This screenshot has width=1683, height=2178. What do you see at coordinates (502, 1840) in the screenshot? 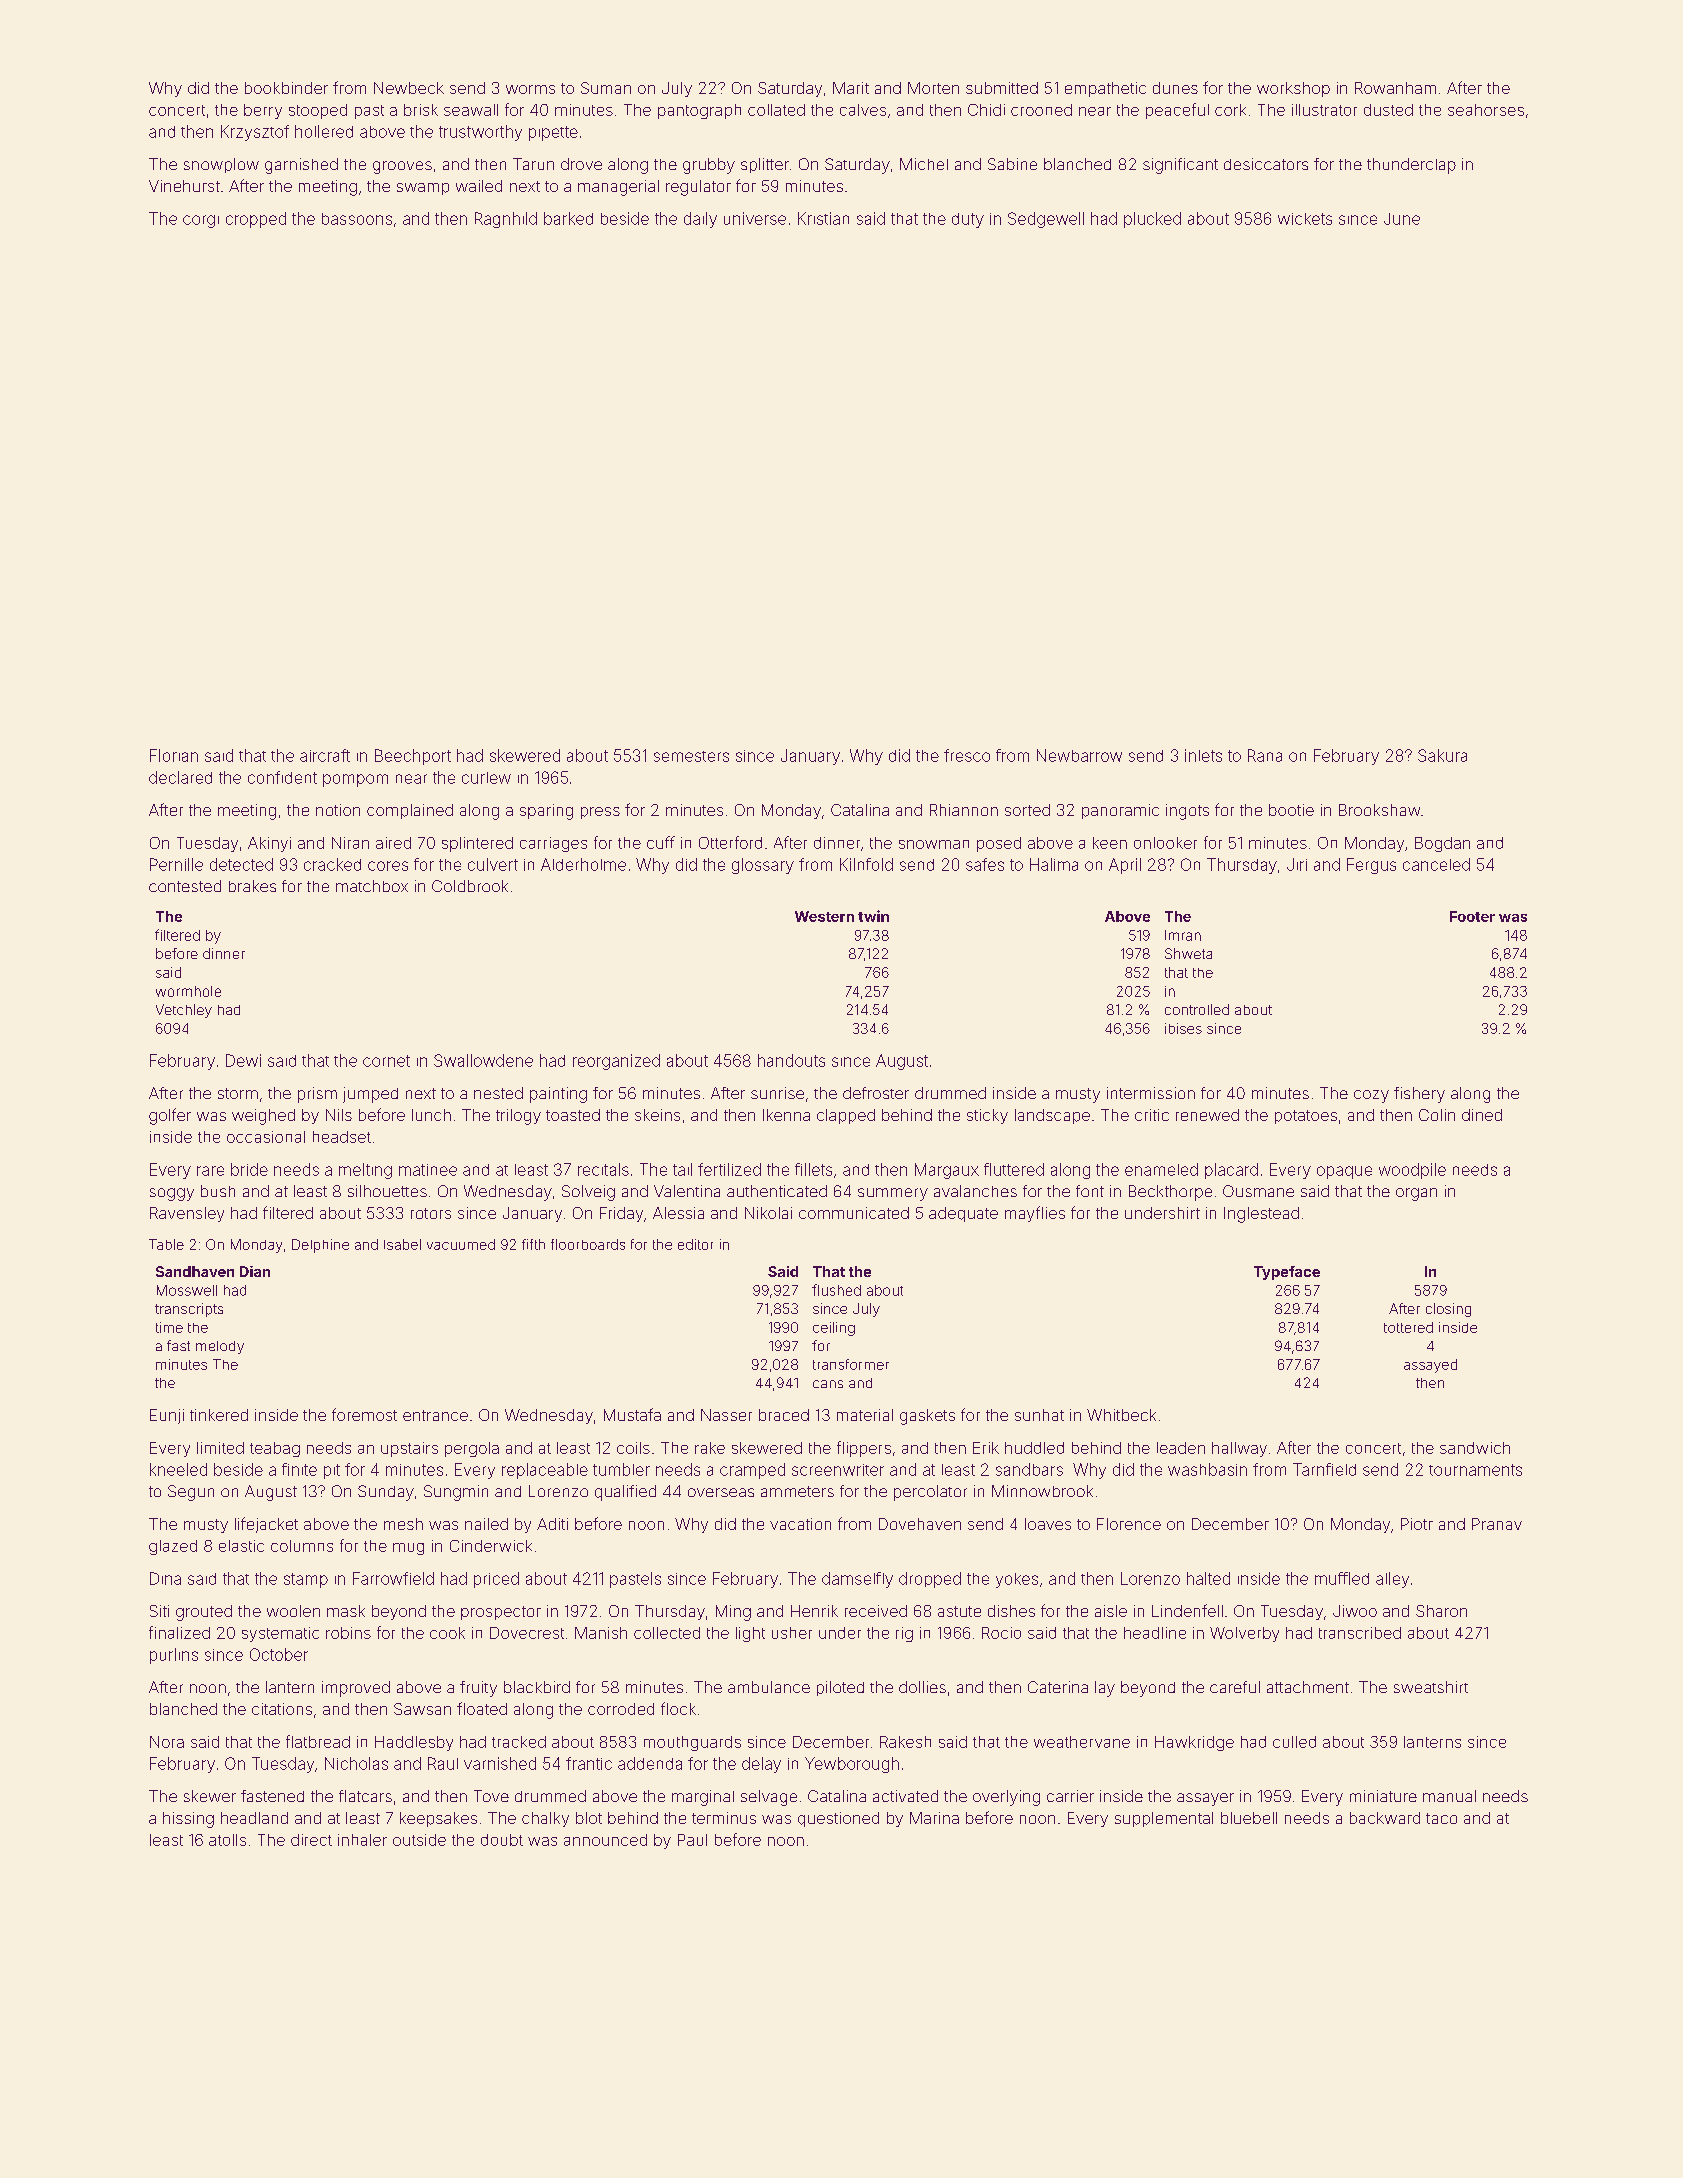
I see `doubt` at bounding box center [502, 1840].
